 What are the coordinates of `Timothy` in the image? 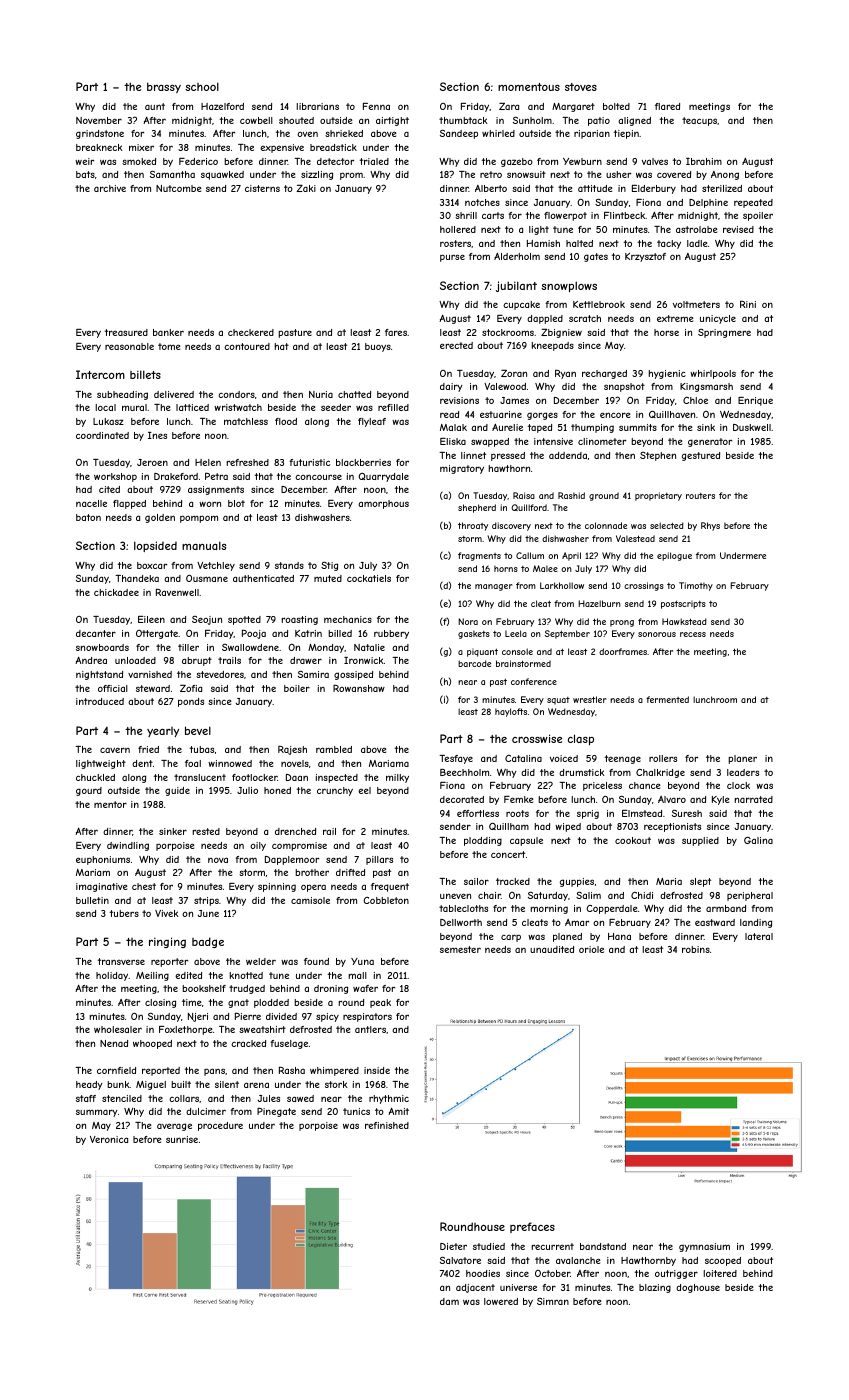 It's located at (696, 586).
